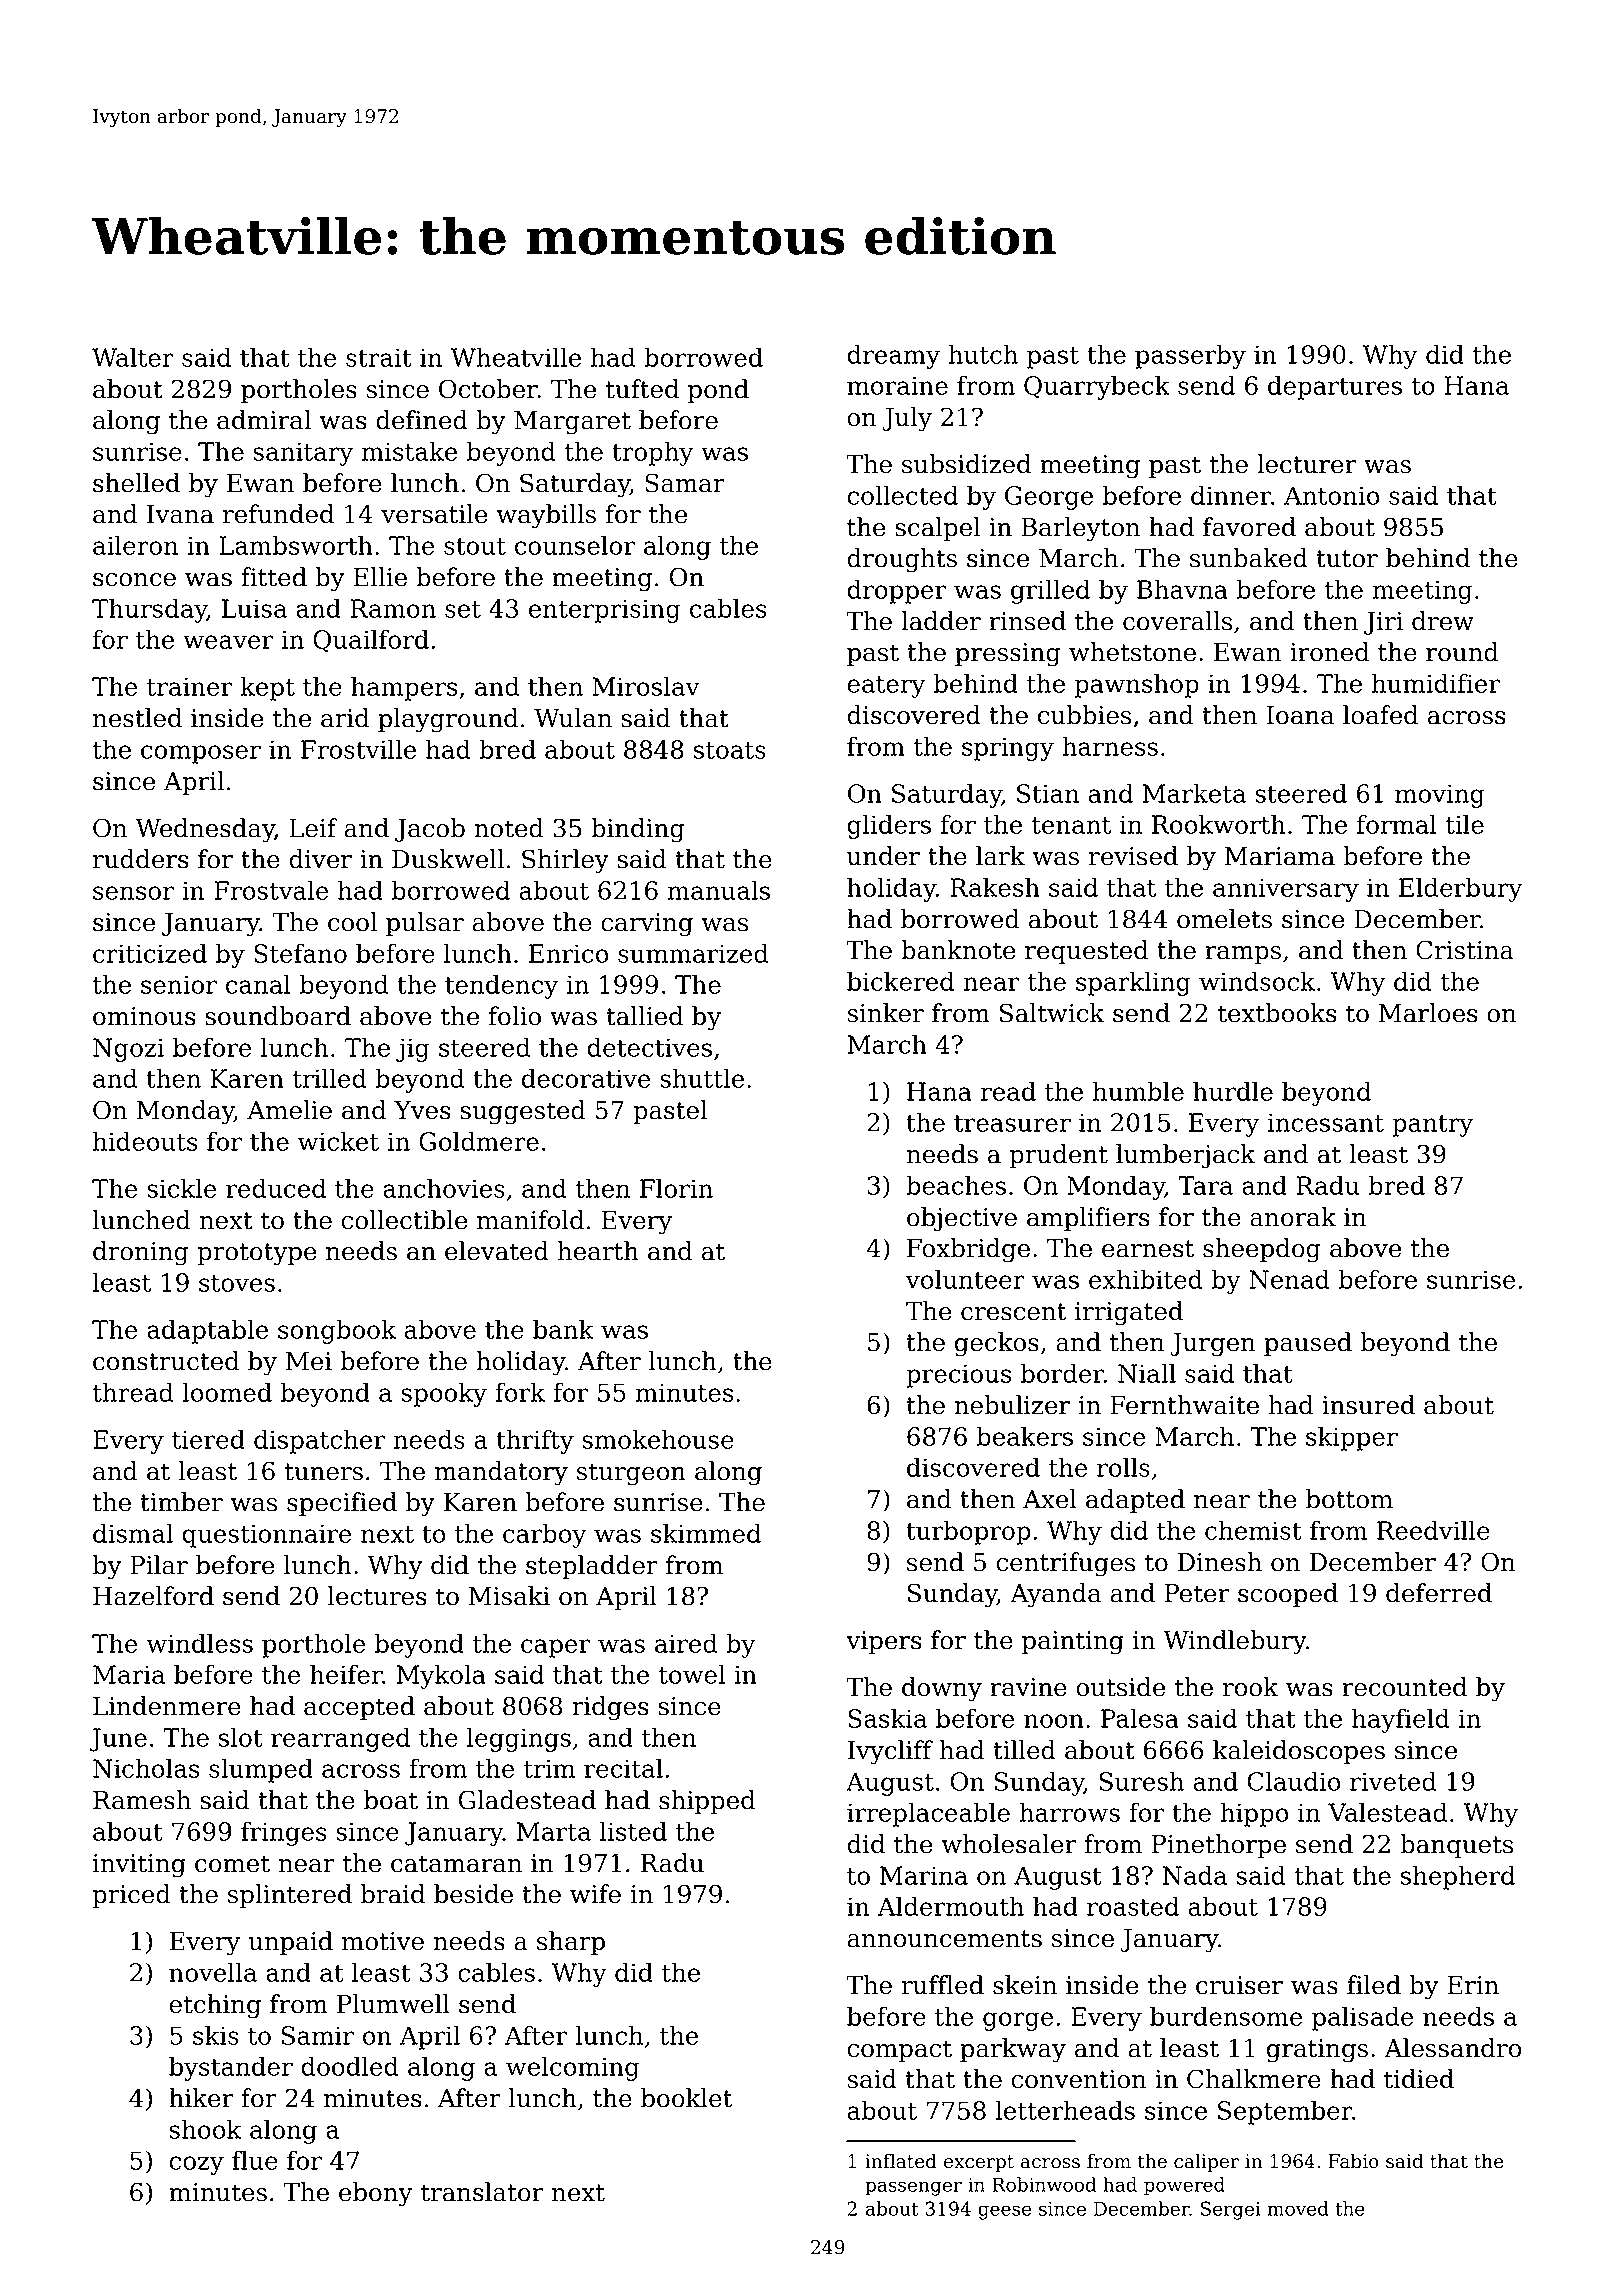 This page has height=2292, width=1620. What do you see at coordinates (942, 1689) in the page?
I see `downy` at bounding box center [942, 1689].
